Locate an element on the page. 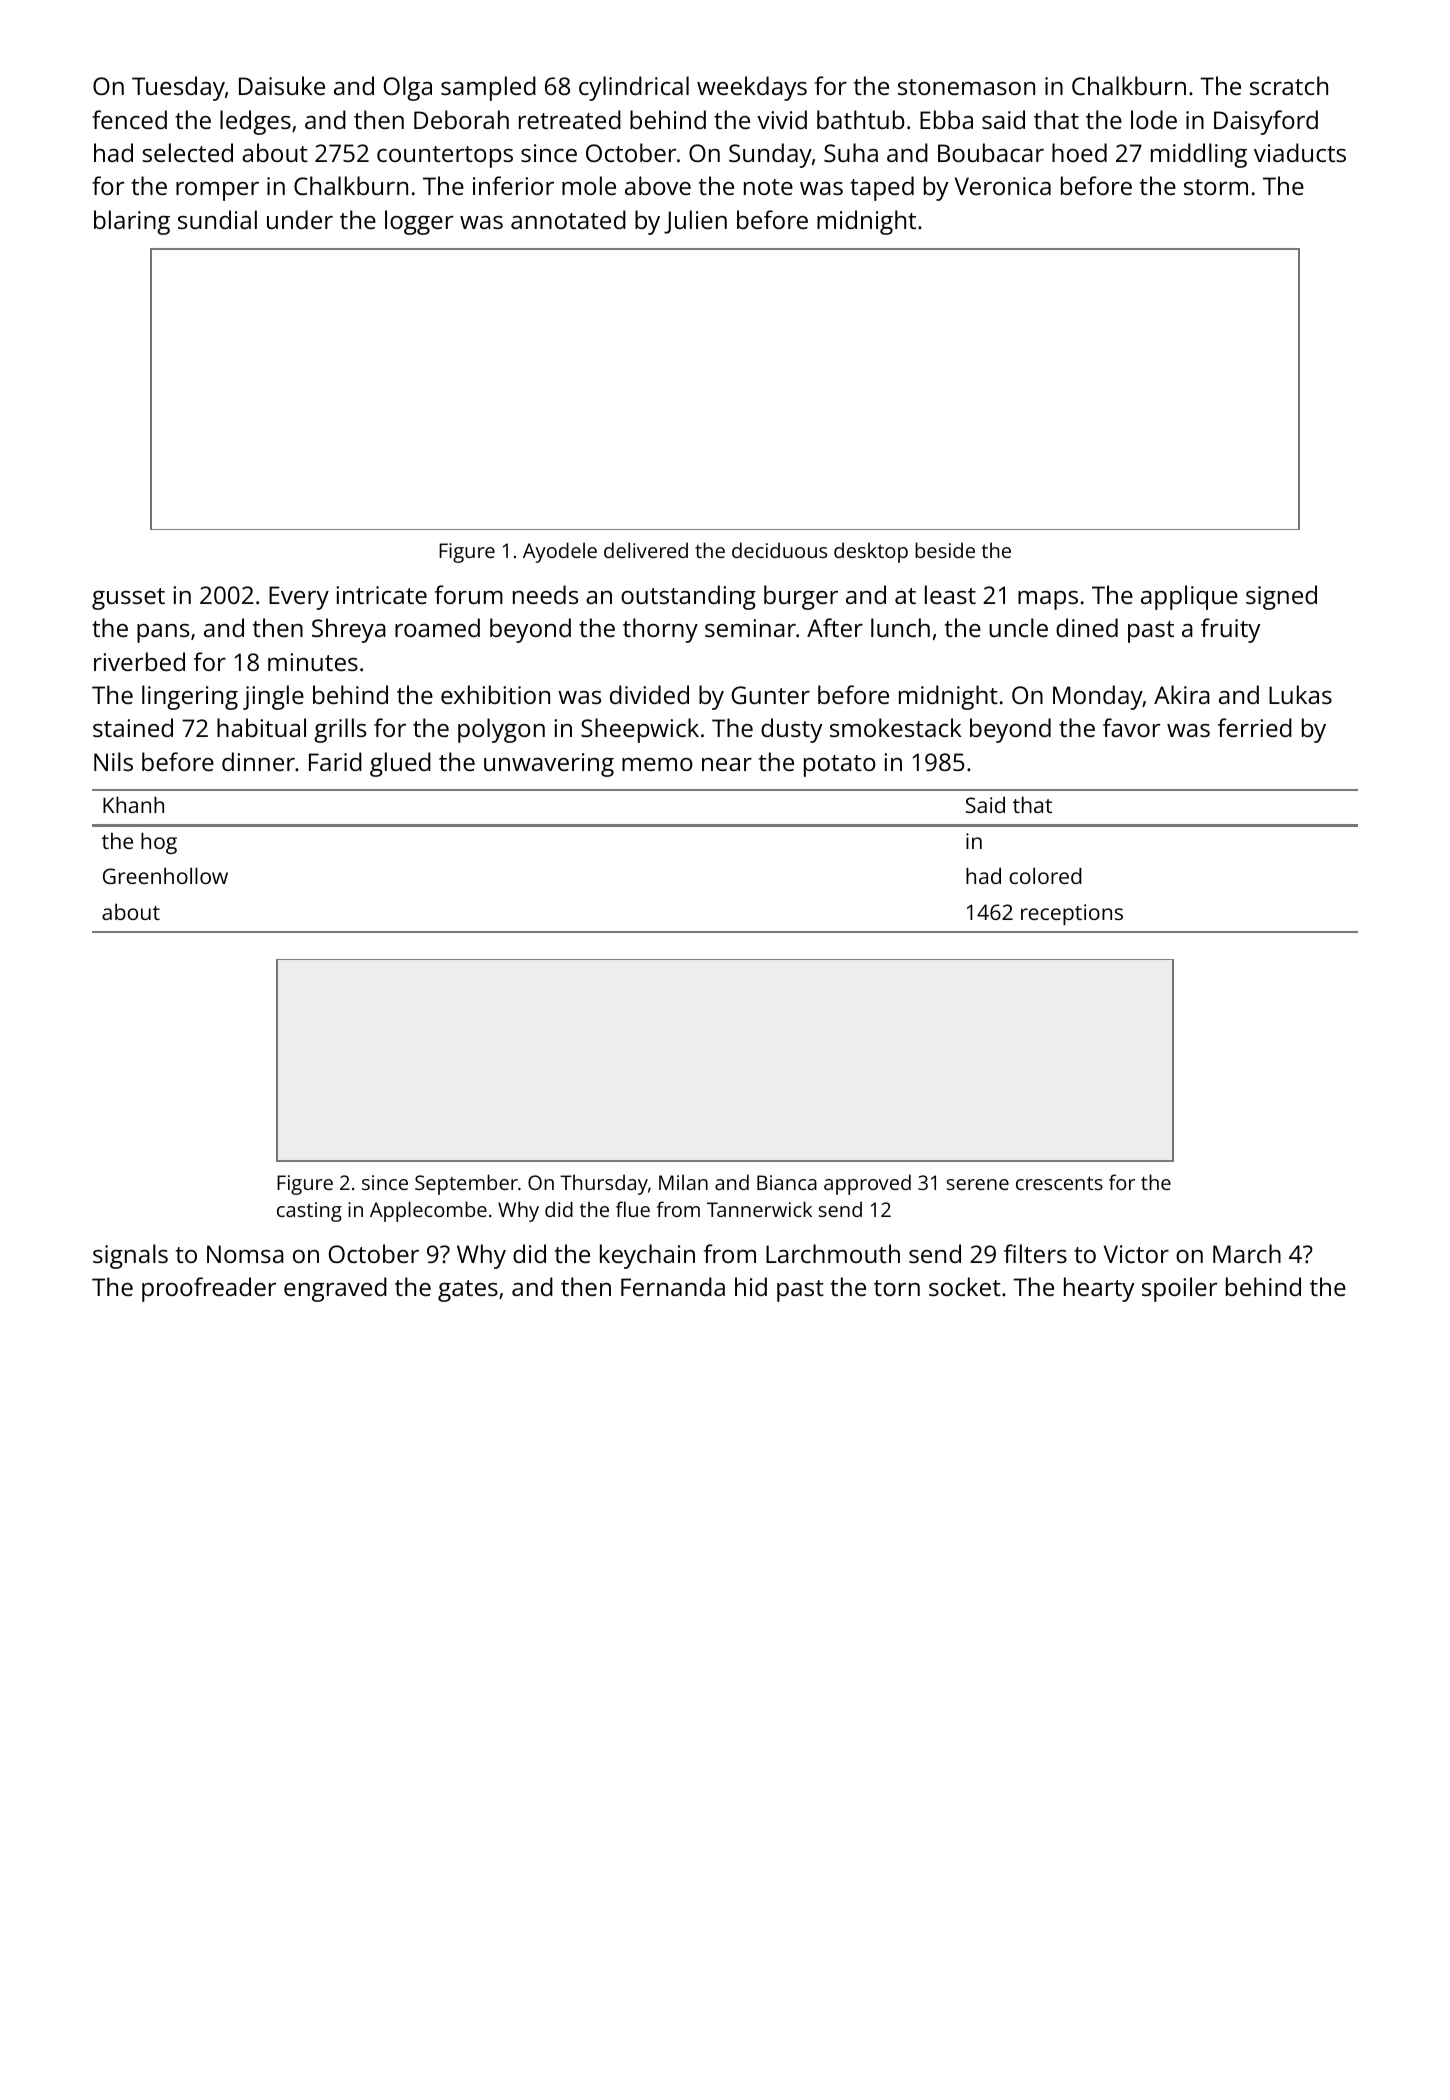  casting is located at coordinates (309, 1212).
